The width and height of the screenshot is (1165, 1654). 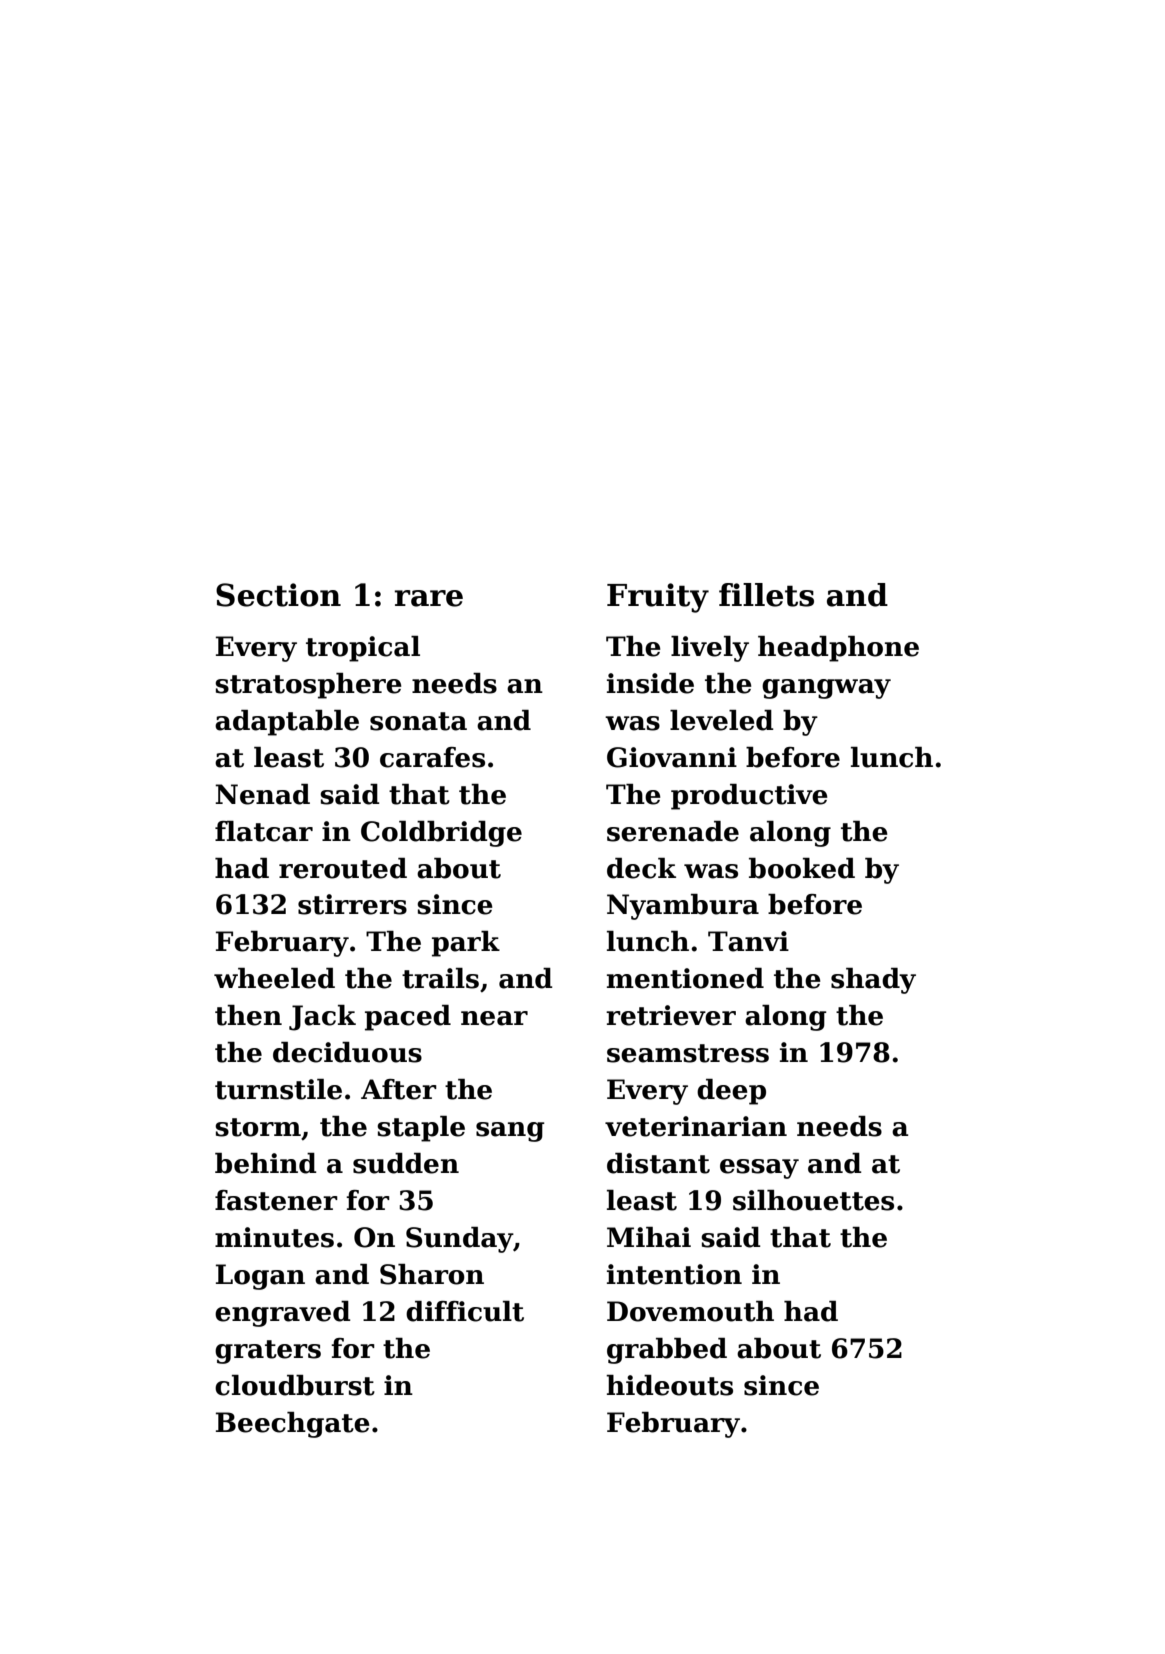 What do you see at coordinates (264, 831) in the screenshot?
I see `flatcar` at bounding box center [264, 831].
